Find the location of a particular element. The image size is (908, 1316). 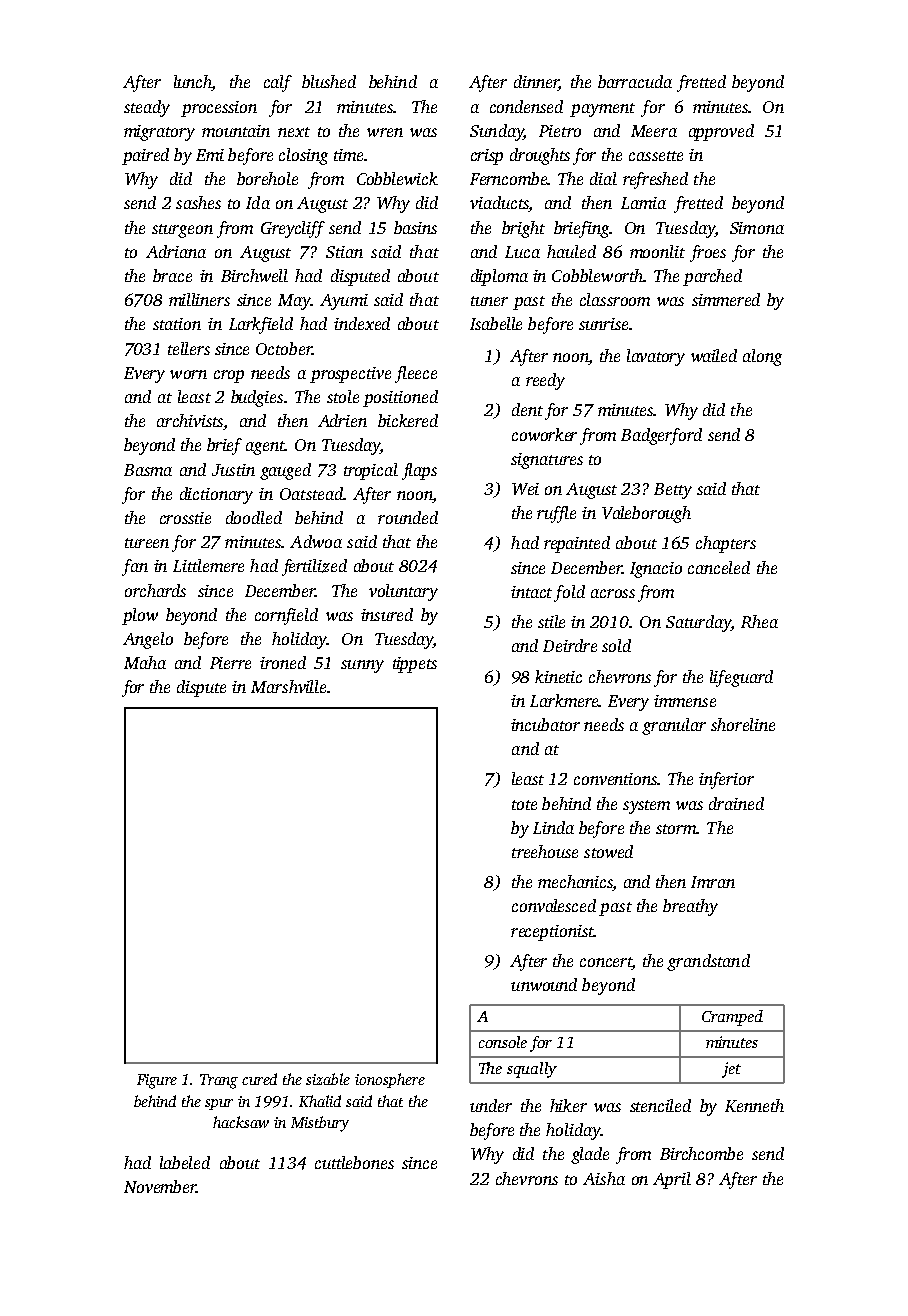

voluntary is located at coordinates (403, 592).
